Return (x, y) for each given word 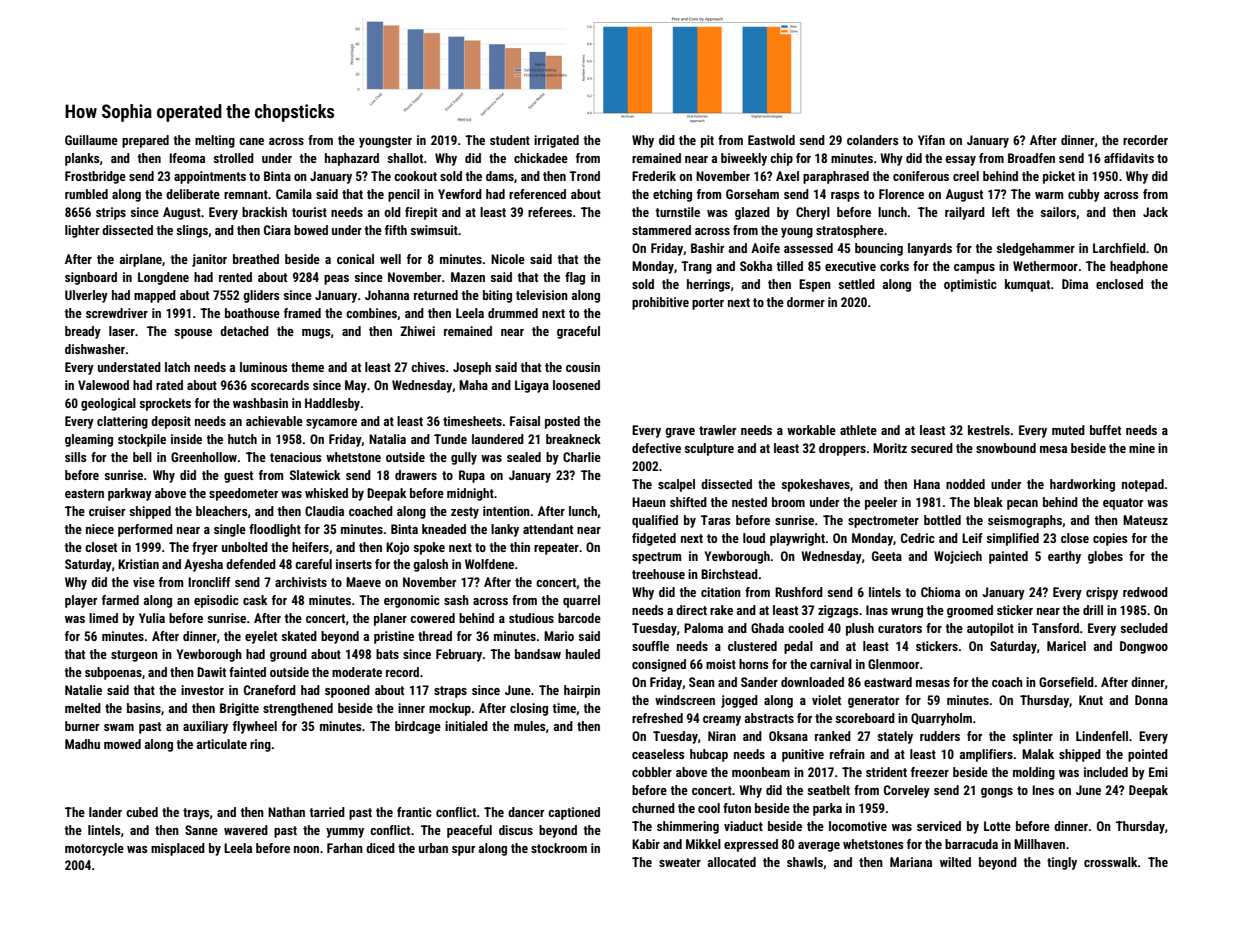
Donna (1151, 700)
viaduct (743, 826)
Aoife (765, 248)
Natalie (83, 690)
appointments (210, 177)
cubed (142, 812)
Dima (1075, 284)
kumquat (1028, 285)
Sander (759, 682)
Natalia (387, 439)
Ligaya (532, 386)
